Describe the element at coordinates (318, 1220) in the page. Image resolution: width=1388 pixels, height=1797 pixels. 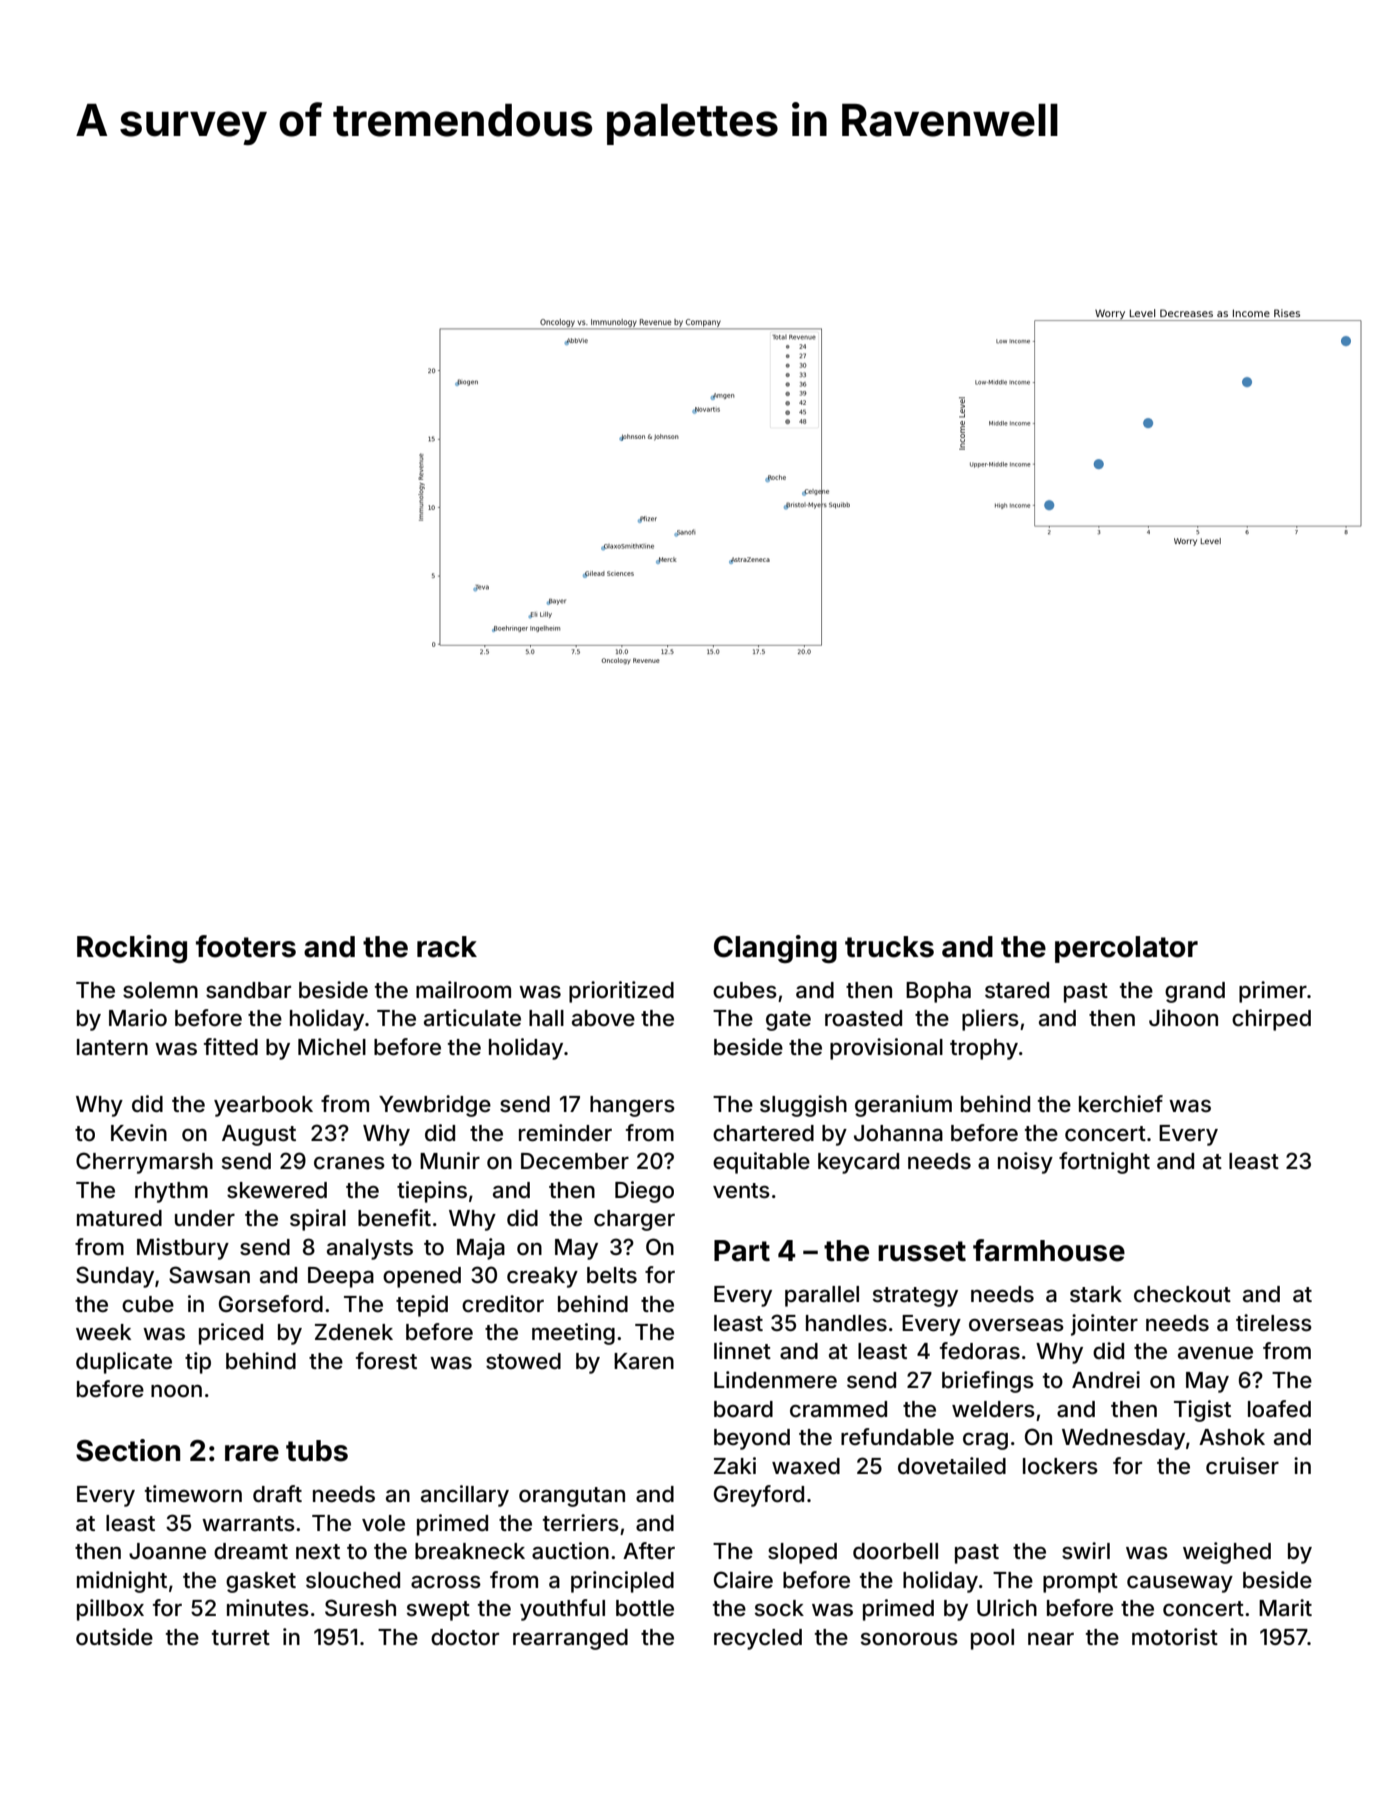
I see `spiral` at that location.
